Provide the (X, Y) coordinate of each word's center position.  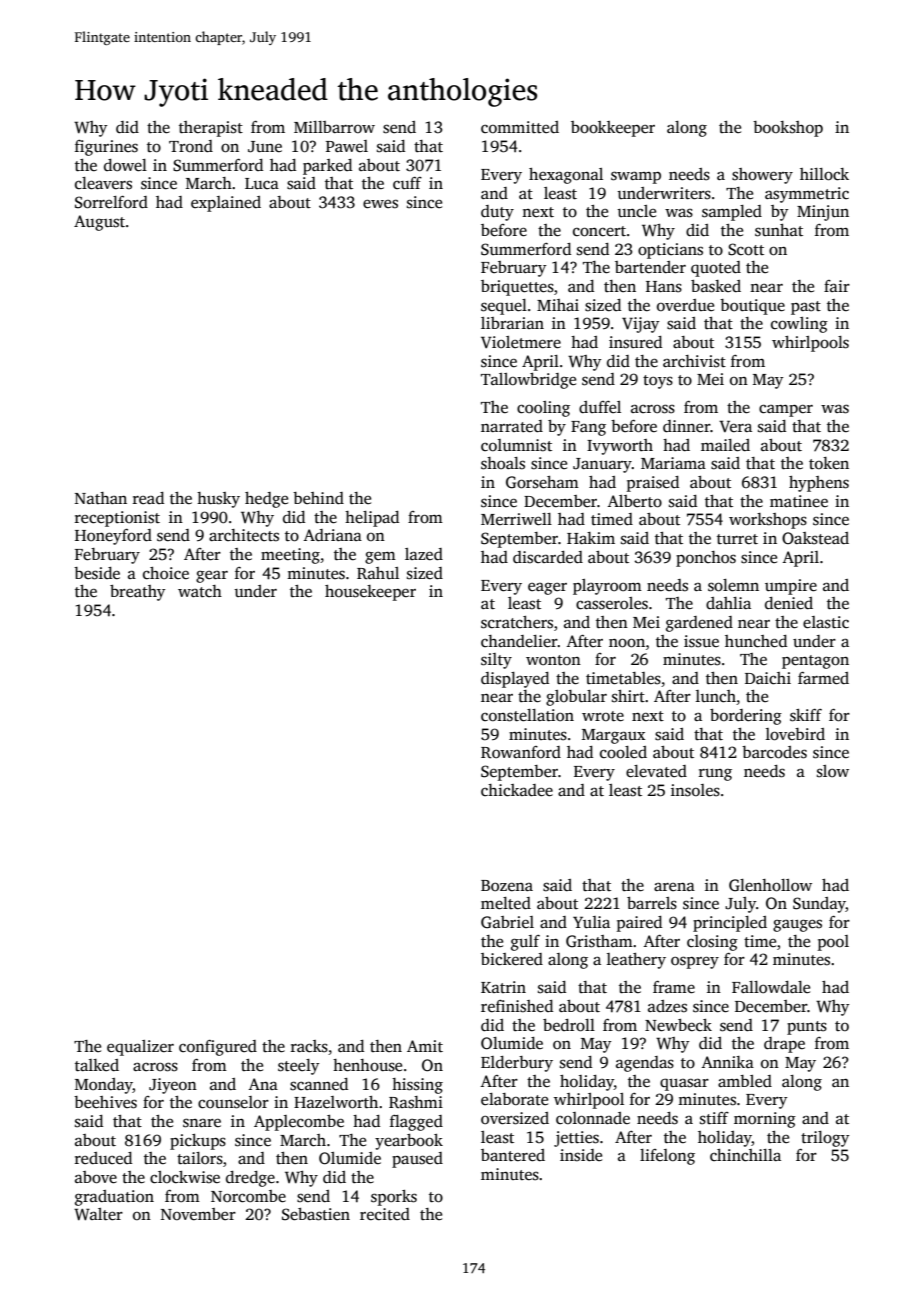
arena (674, 886)
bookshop (788, 129)
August (99, 223)
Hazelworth (336, 1102)
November (198, 1214)
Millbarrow (334, 127)
